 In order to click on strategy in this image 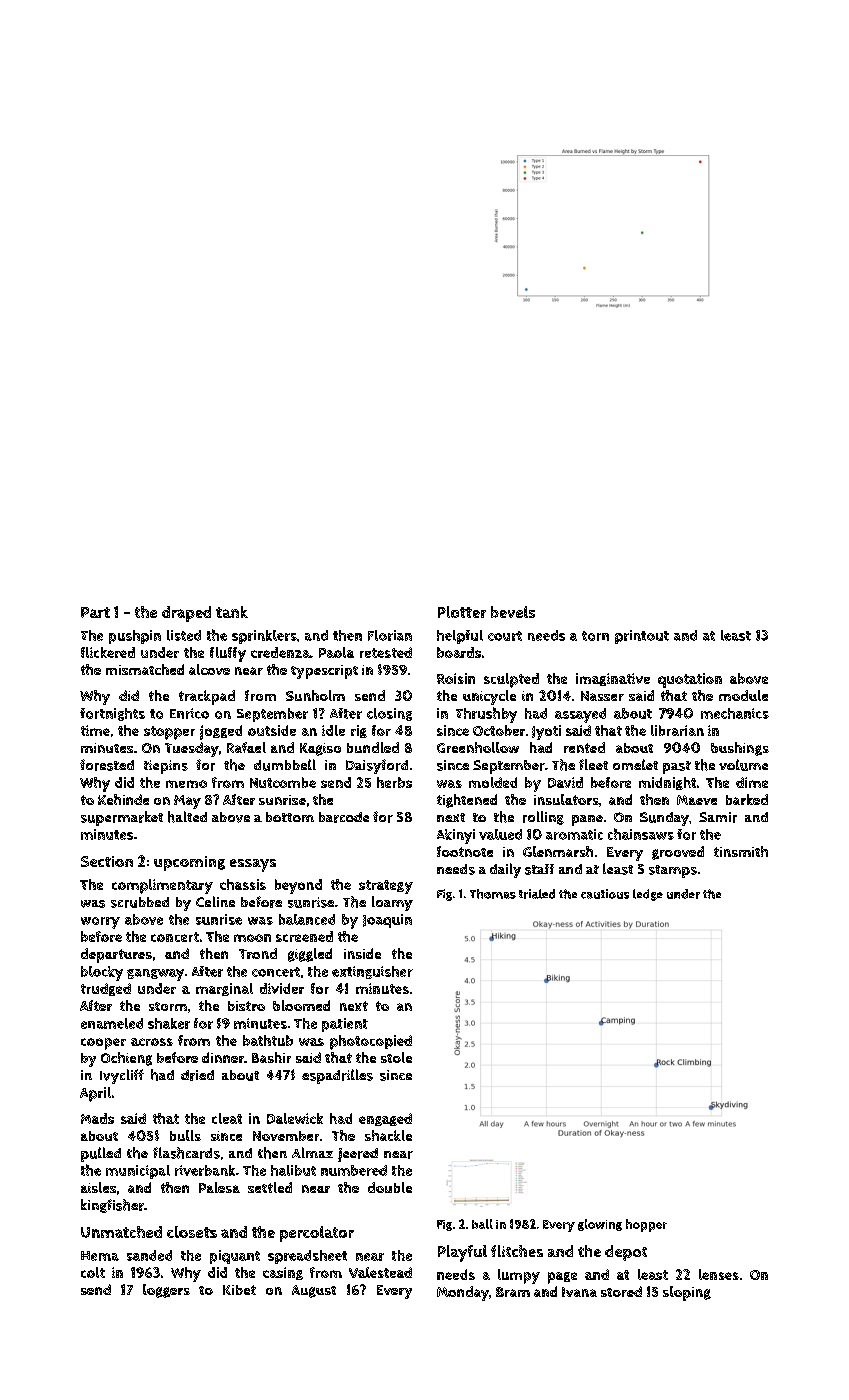, I will do `click(386, 887)`.
